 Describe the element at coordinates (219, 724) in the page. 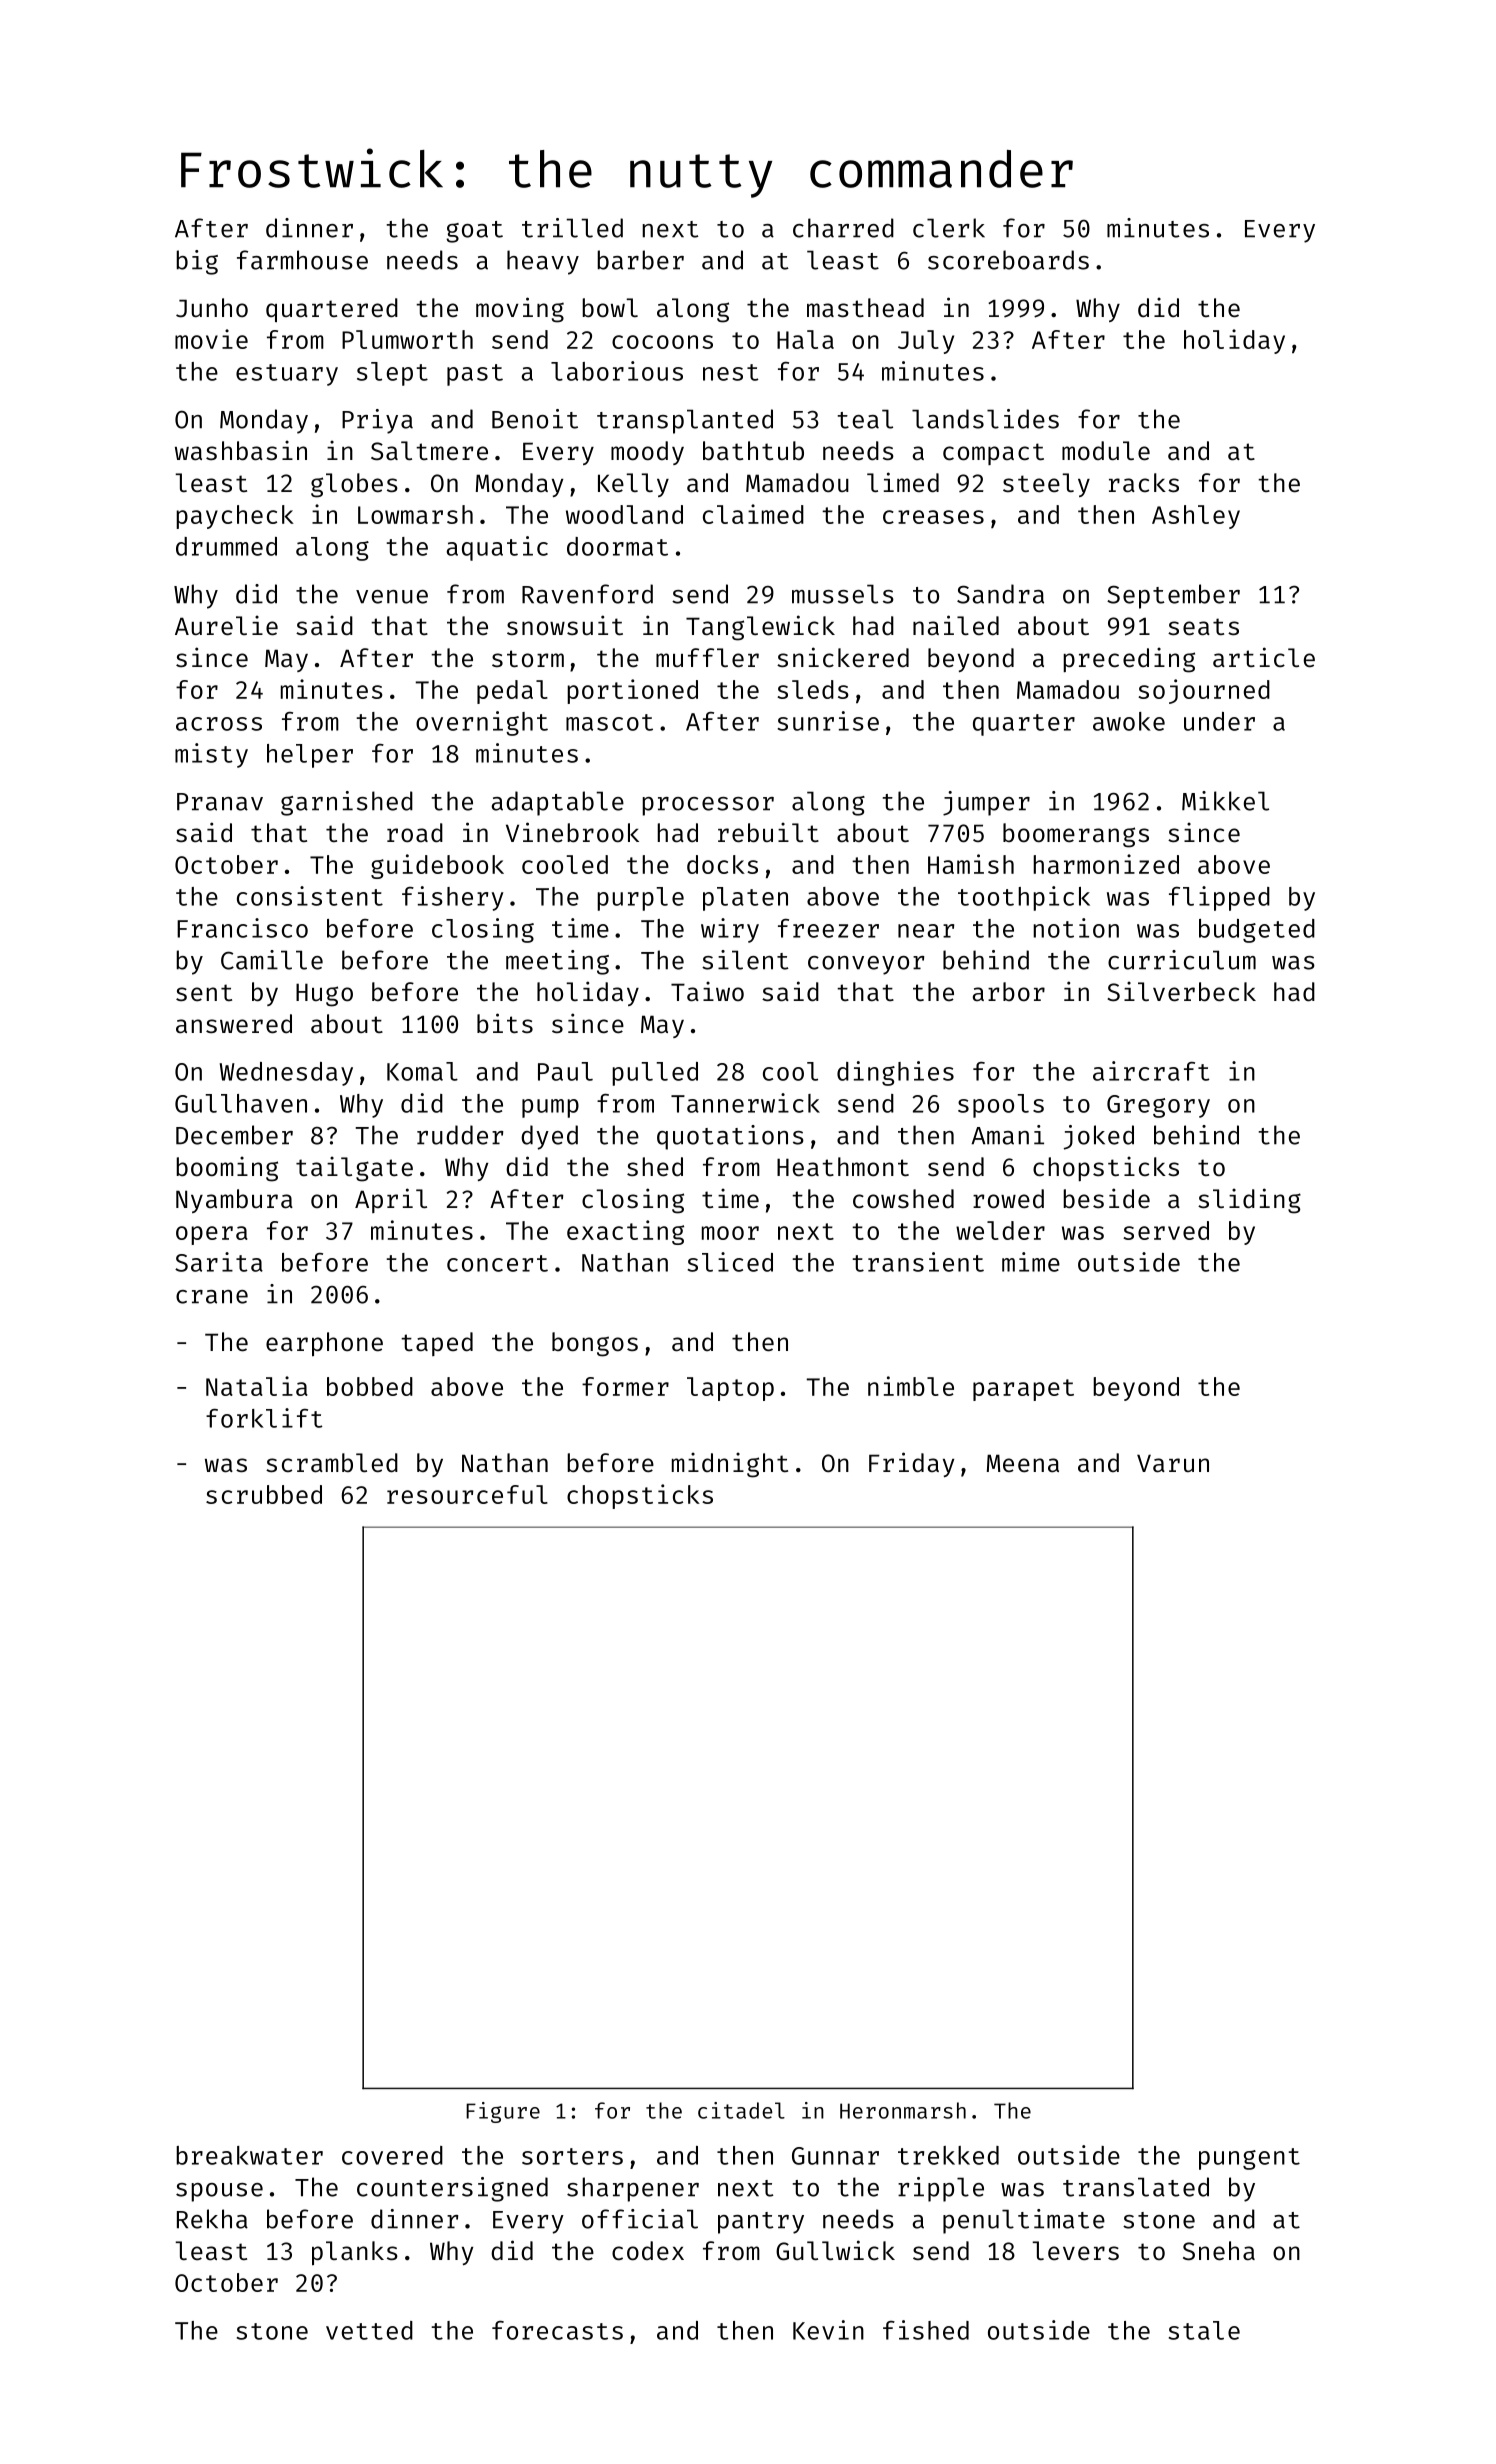

I see `across` at that location.
